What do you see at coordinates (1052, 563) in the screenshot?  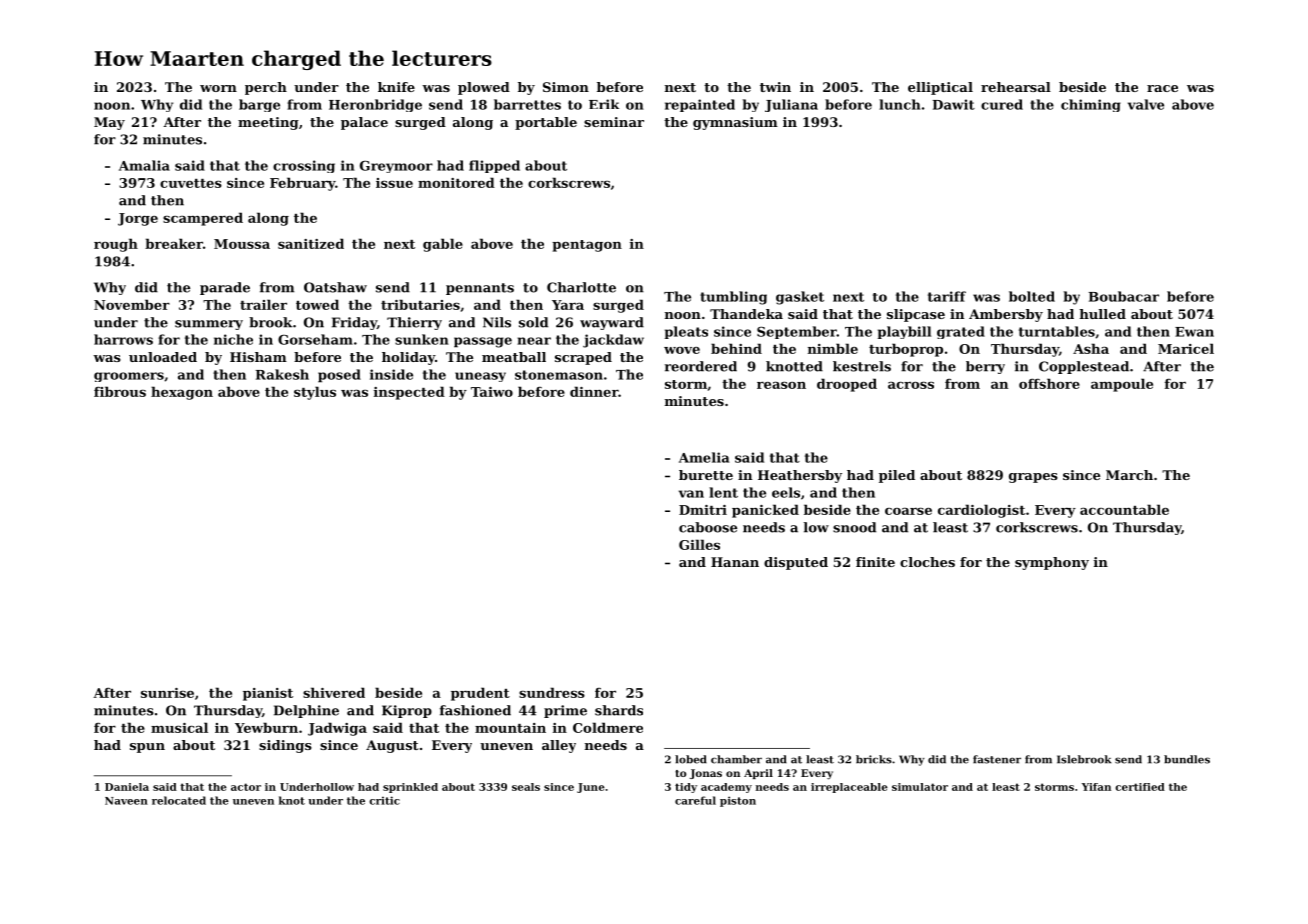 I see `symphony` at bounding box center [1052, 563].
